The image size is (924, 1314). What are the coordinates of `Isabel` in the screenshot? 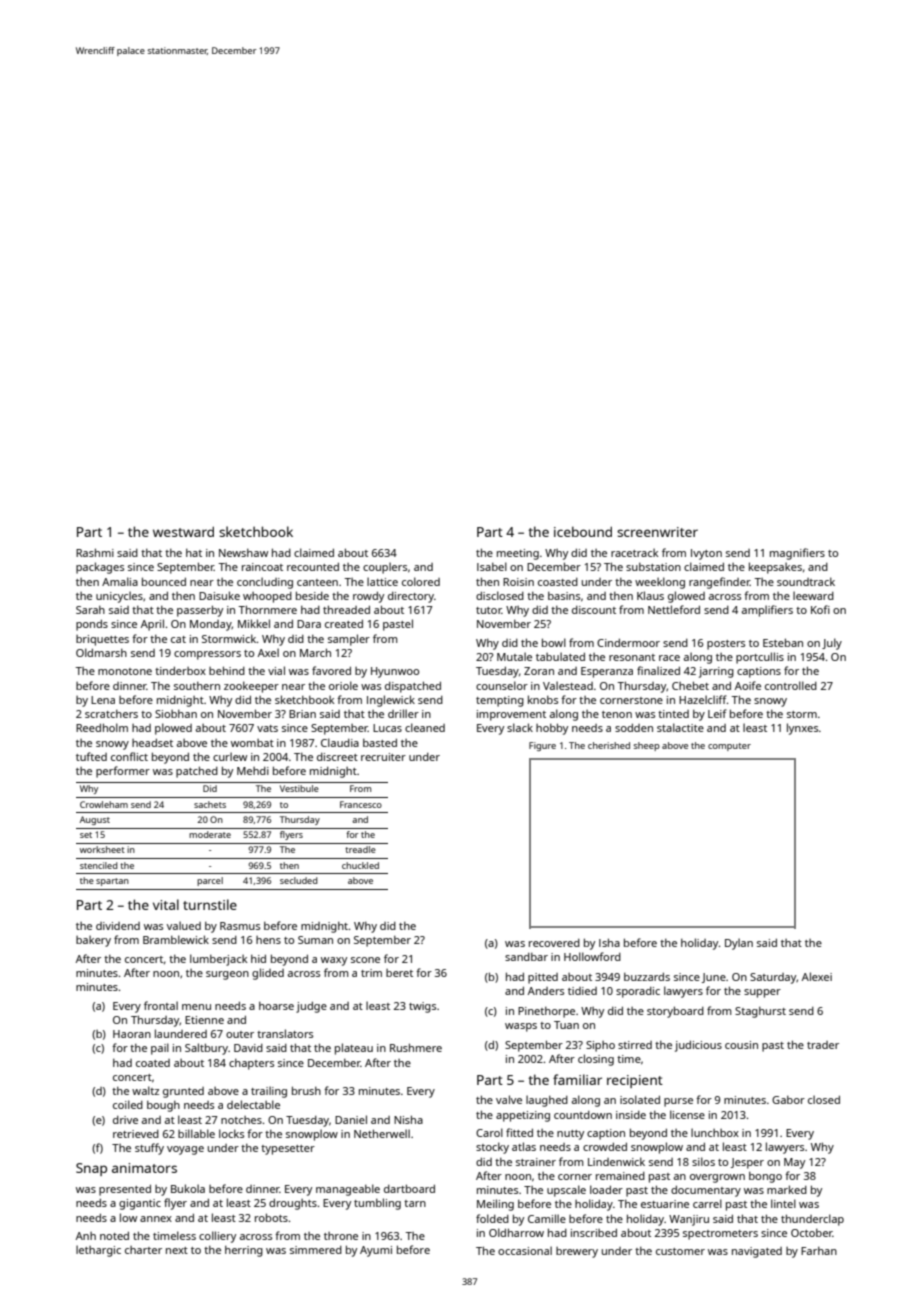 It's located at (492, 566).
